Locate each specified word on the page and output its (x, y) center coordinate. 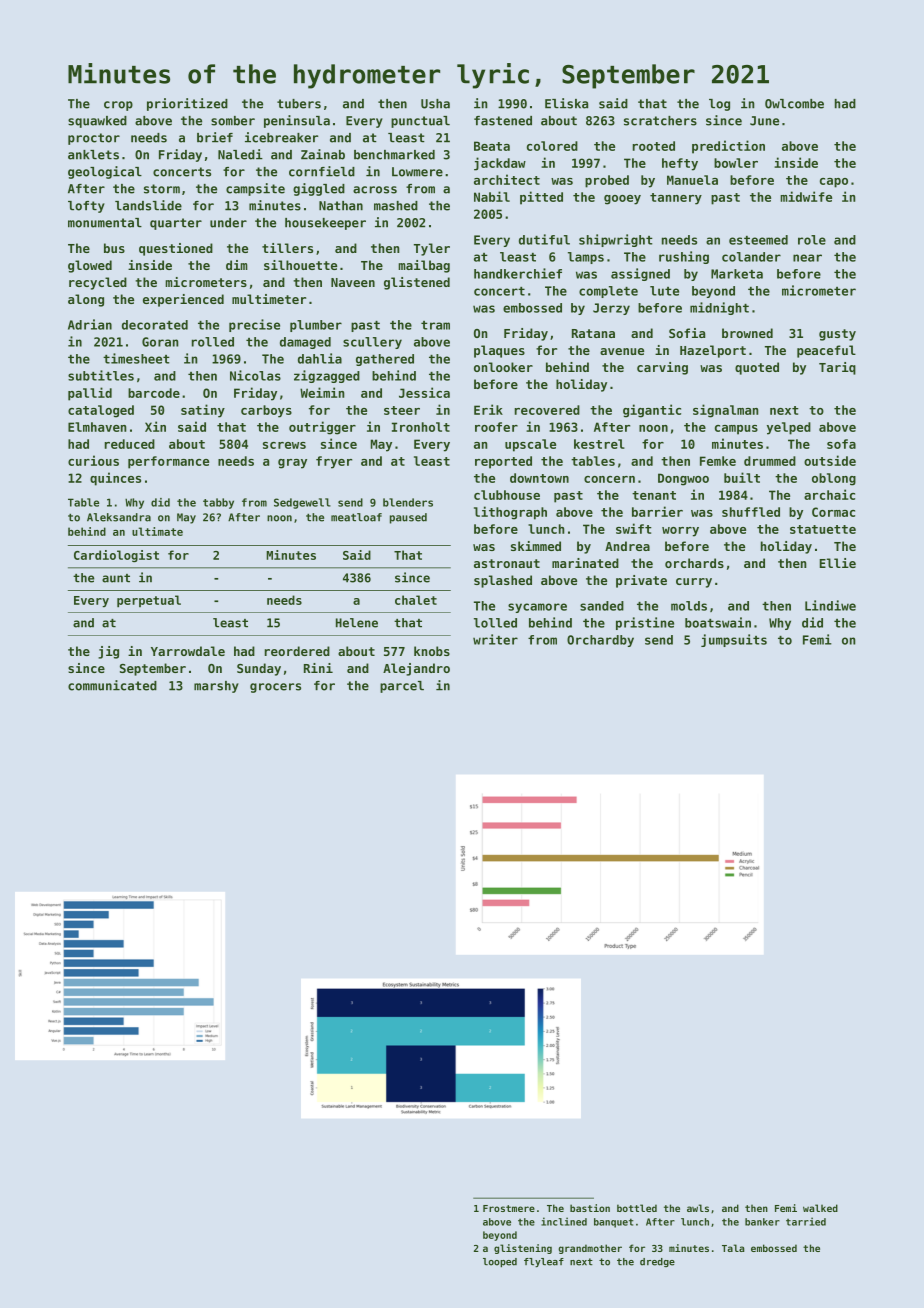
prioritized (187, 104)
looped (500, 1263)
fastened (503, 121)
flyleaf (544, 1263)
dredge (657, 1262)
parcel (402, 687)
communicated (112, 685)
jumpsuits (734, 640)
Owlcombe (794, 104)
